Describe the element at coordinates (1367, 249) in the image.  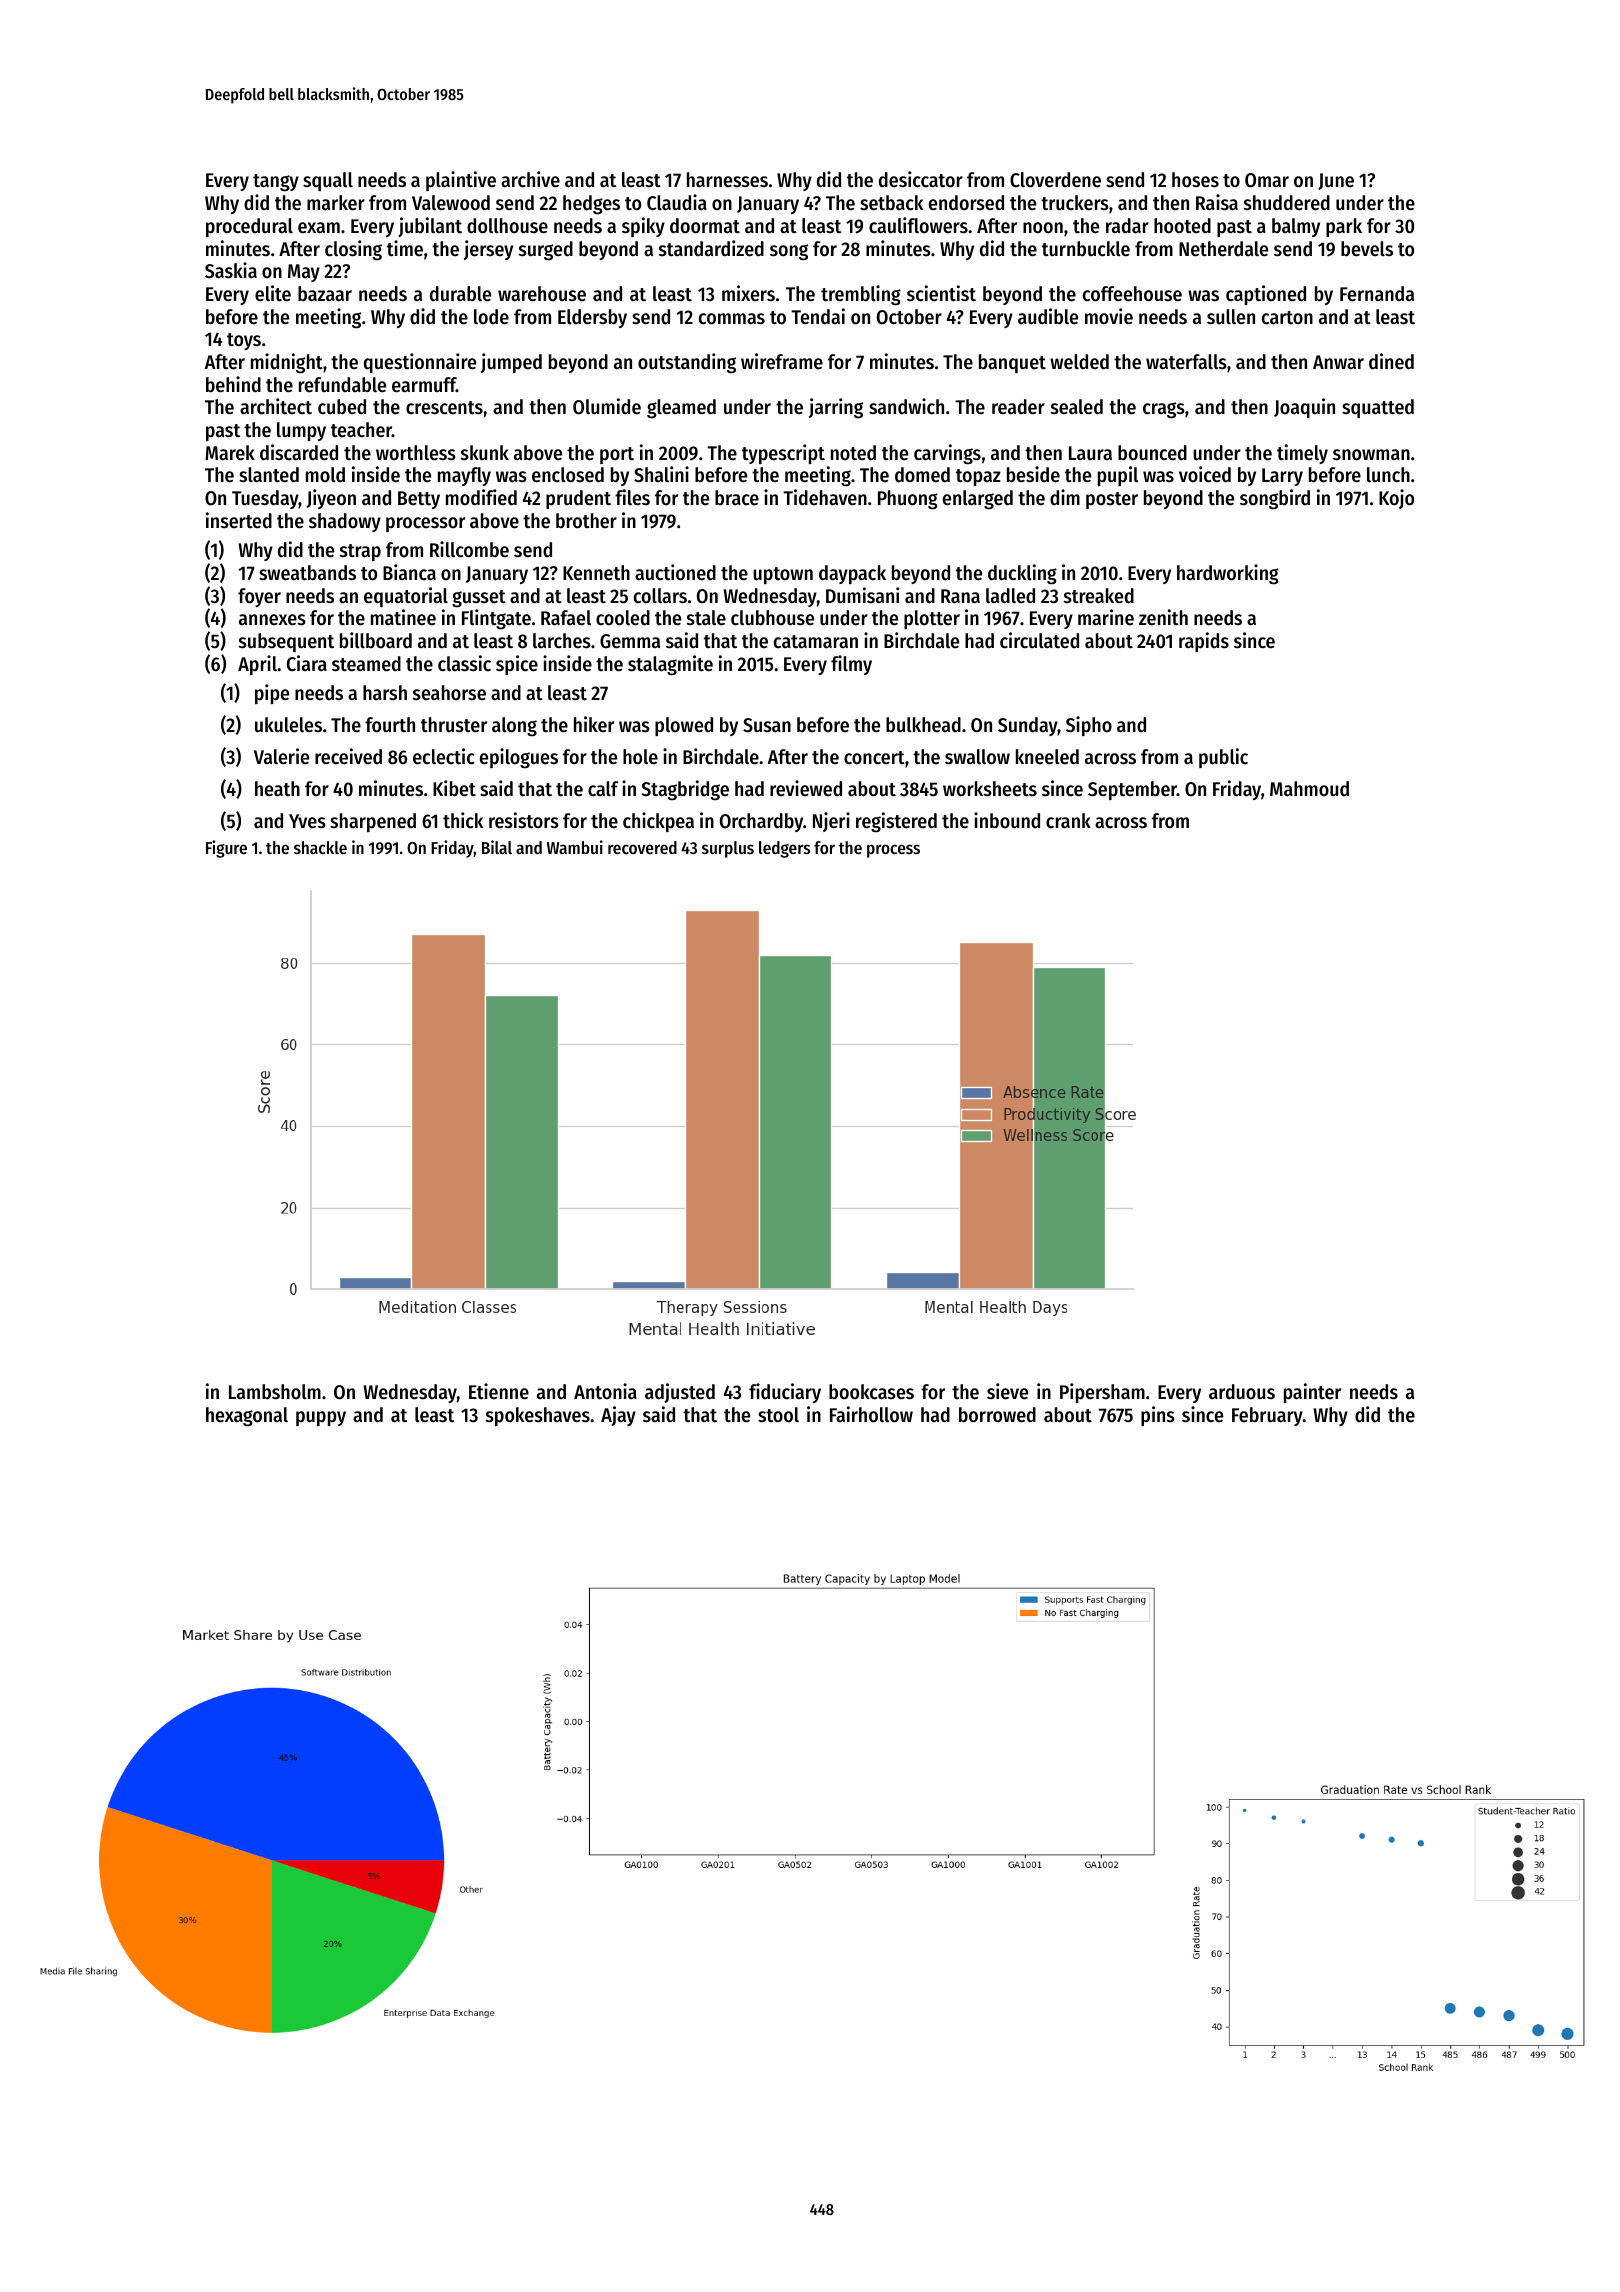
I see `bevels` at that location.
